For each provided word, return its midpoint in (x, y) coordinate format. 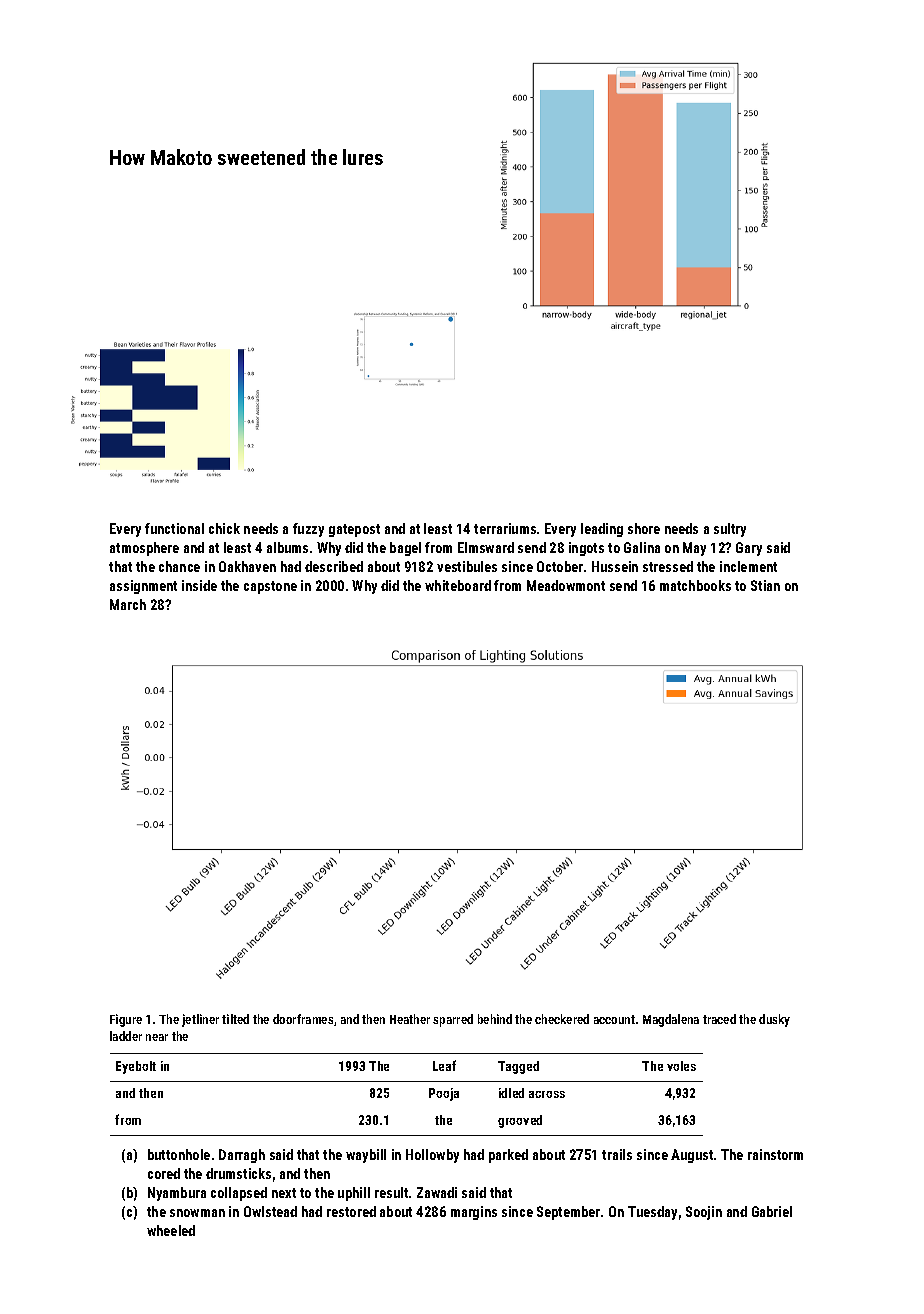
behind (495, 1019)
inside (199, 585)
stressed (668, 566)
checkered (562, 1019)
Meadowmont (566, 585)
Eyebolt (136, 1067)
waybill (366, 1156)
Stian (765, 585)
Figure (126, 1020)
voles (681, 1066)
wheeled (171, 1230)
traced (719, 1019)
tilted (235, 1019)
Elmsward (486, 547)
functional (174, 528)
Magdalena (671, 1020)
